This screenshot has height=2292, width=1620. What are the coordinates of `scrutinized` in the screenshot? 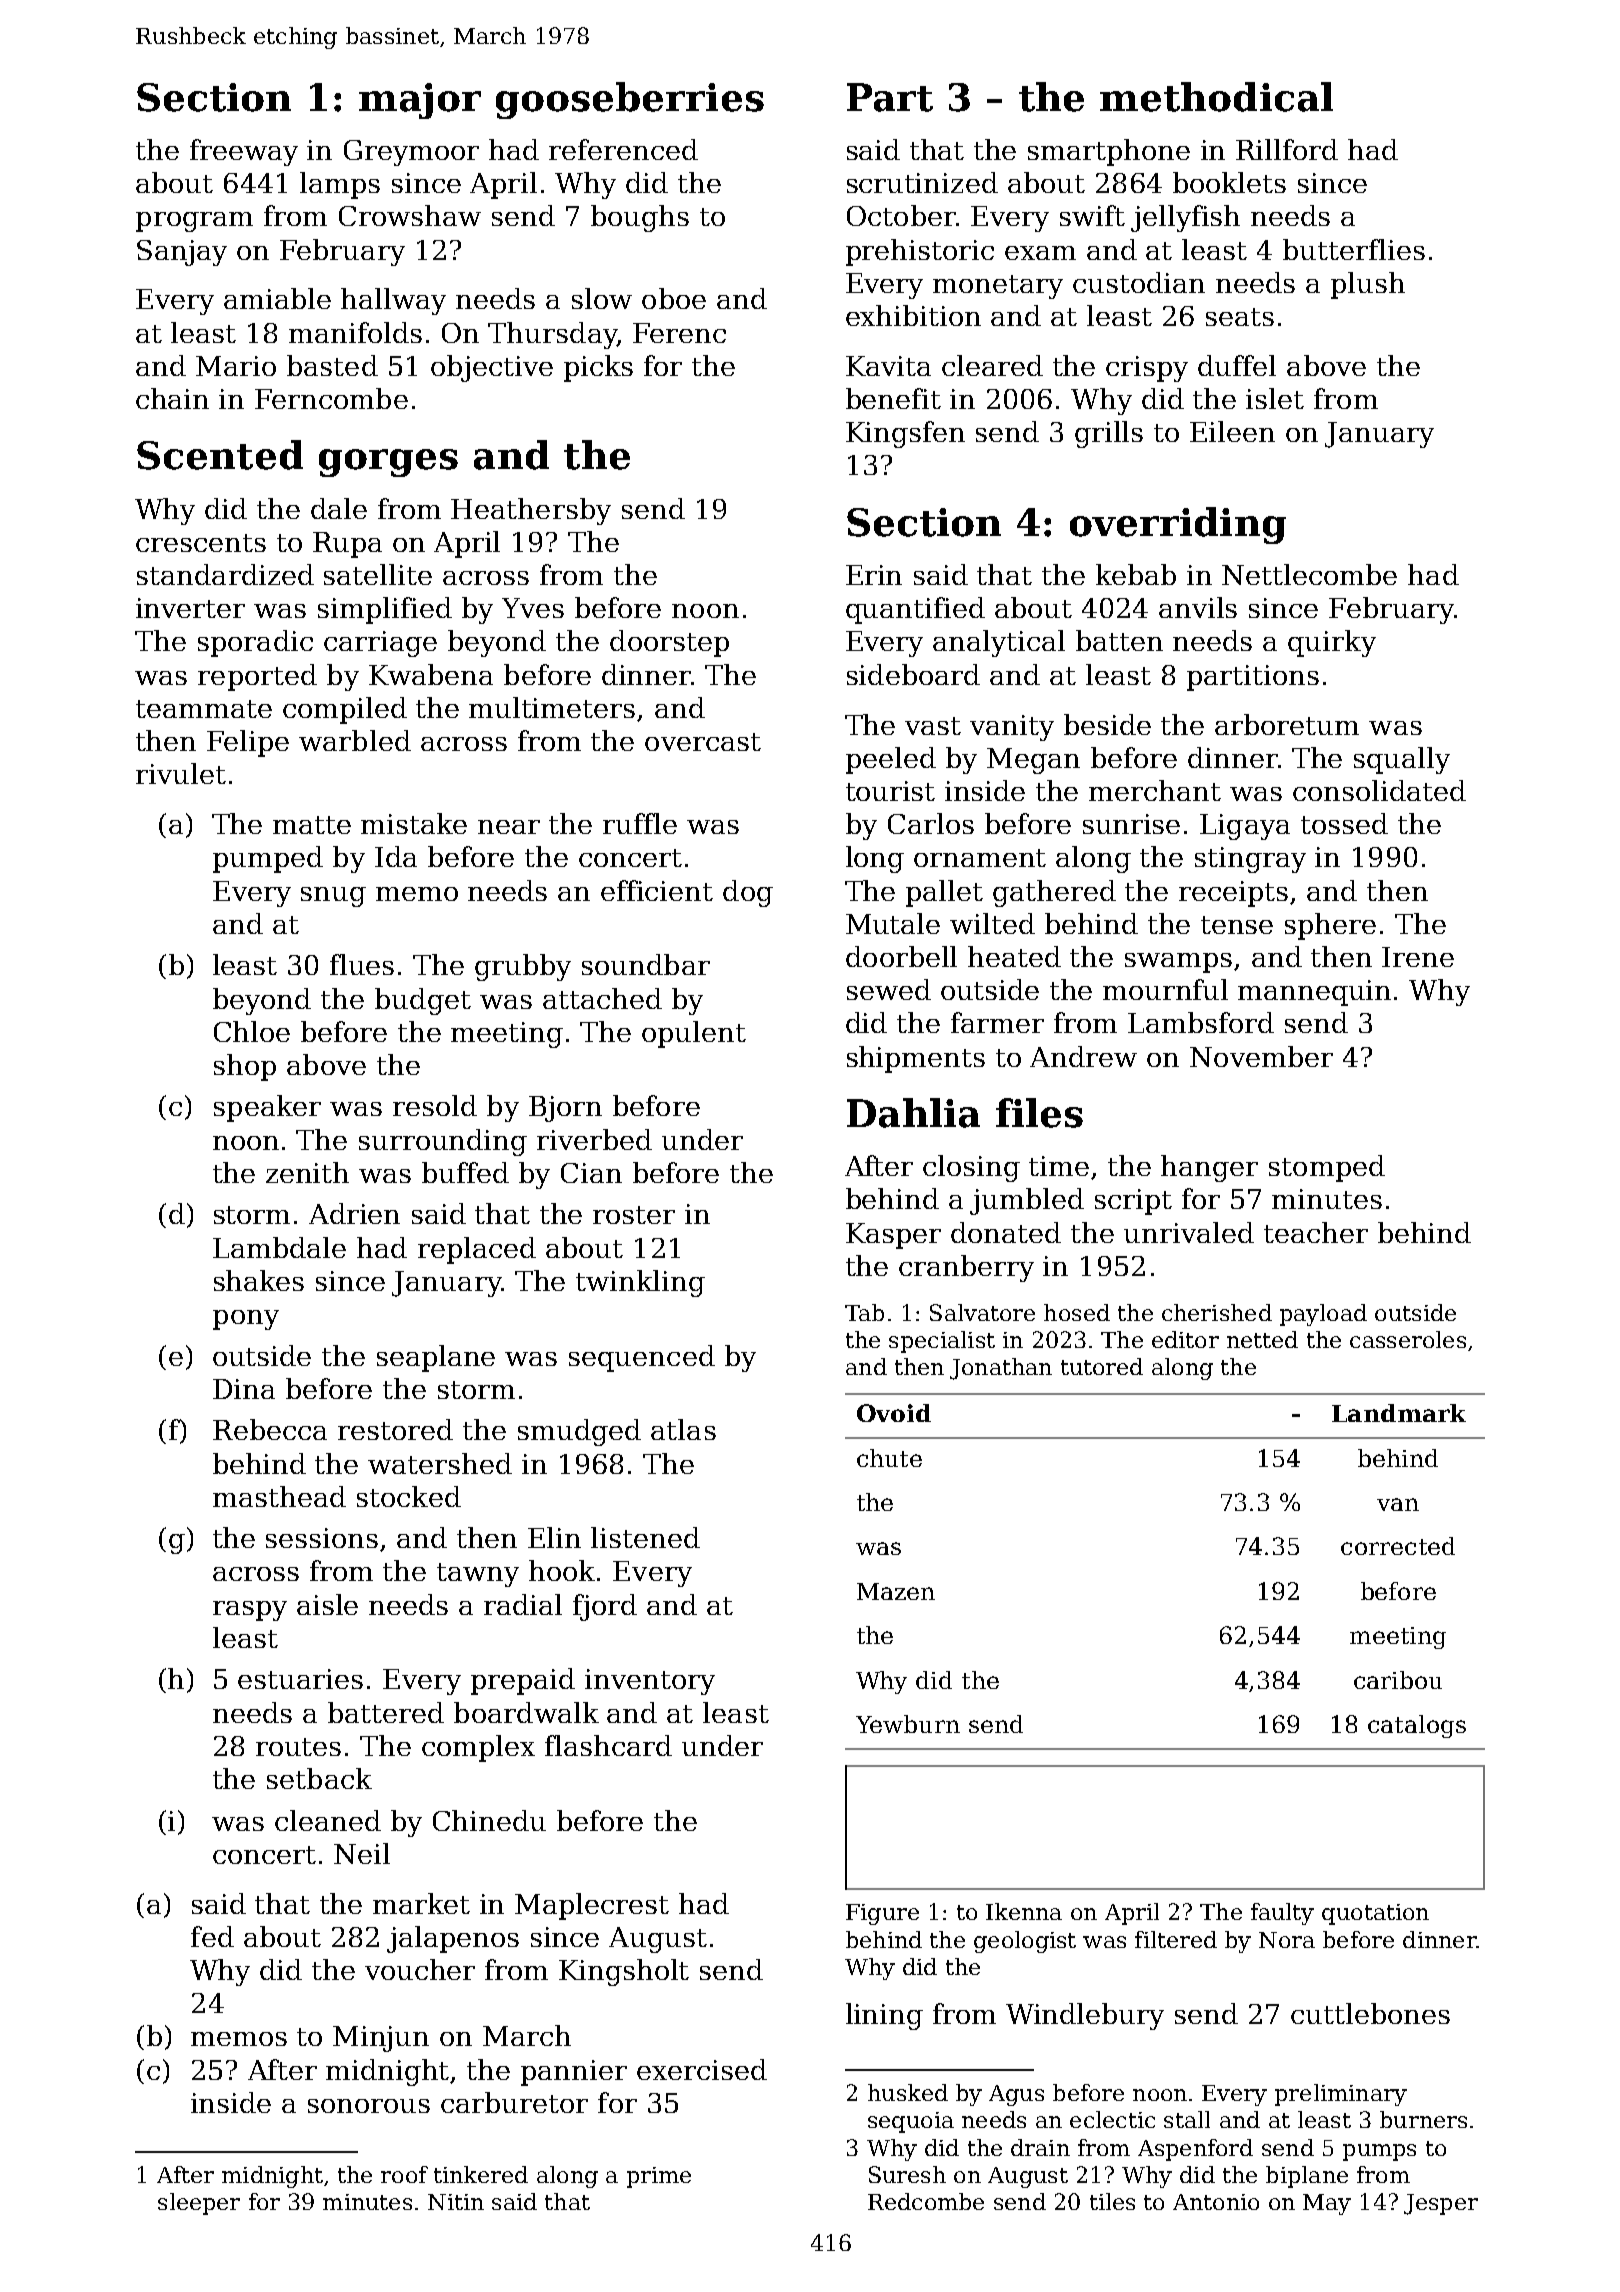 It's located at (922, 182).
